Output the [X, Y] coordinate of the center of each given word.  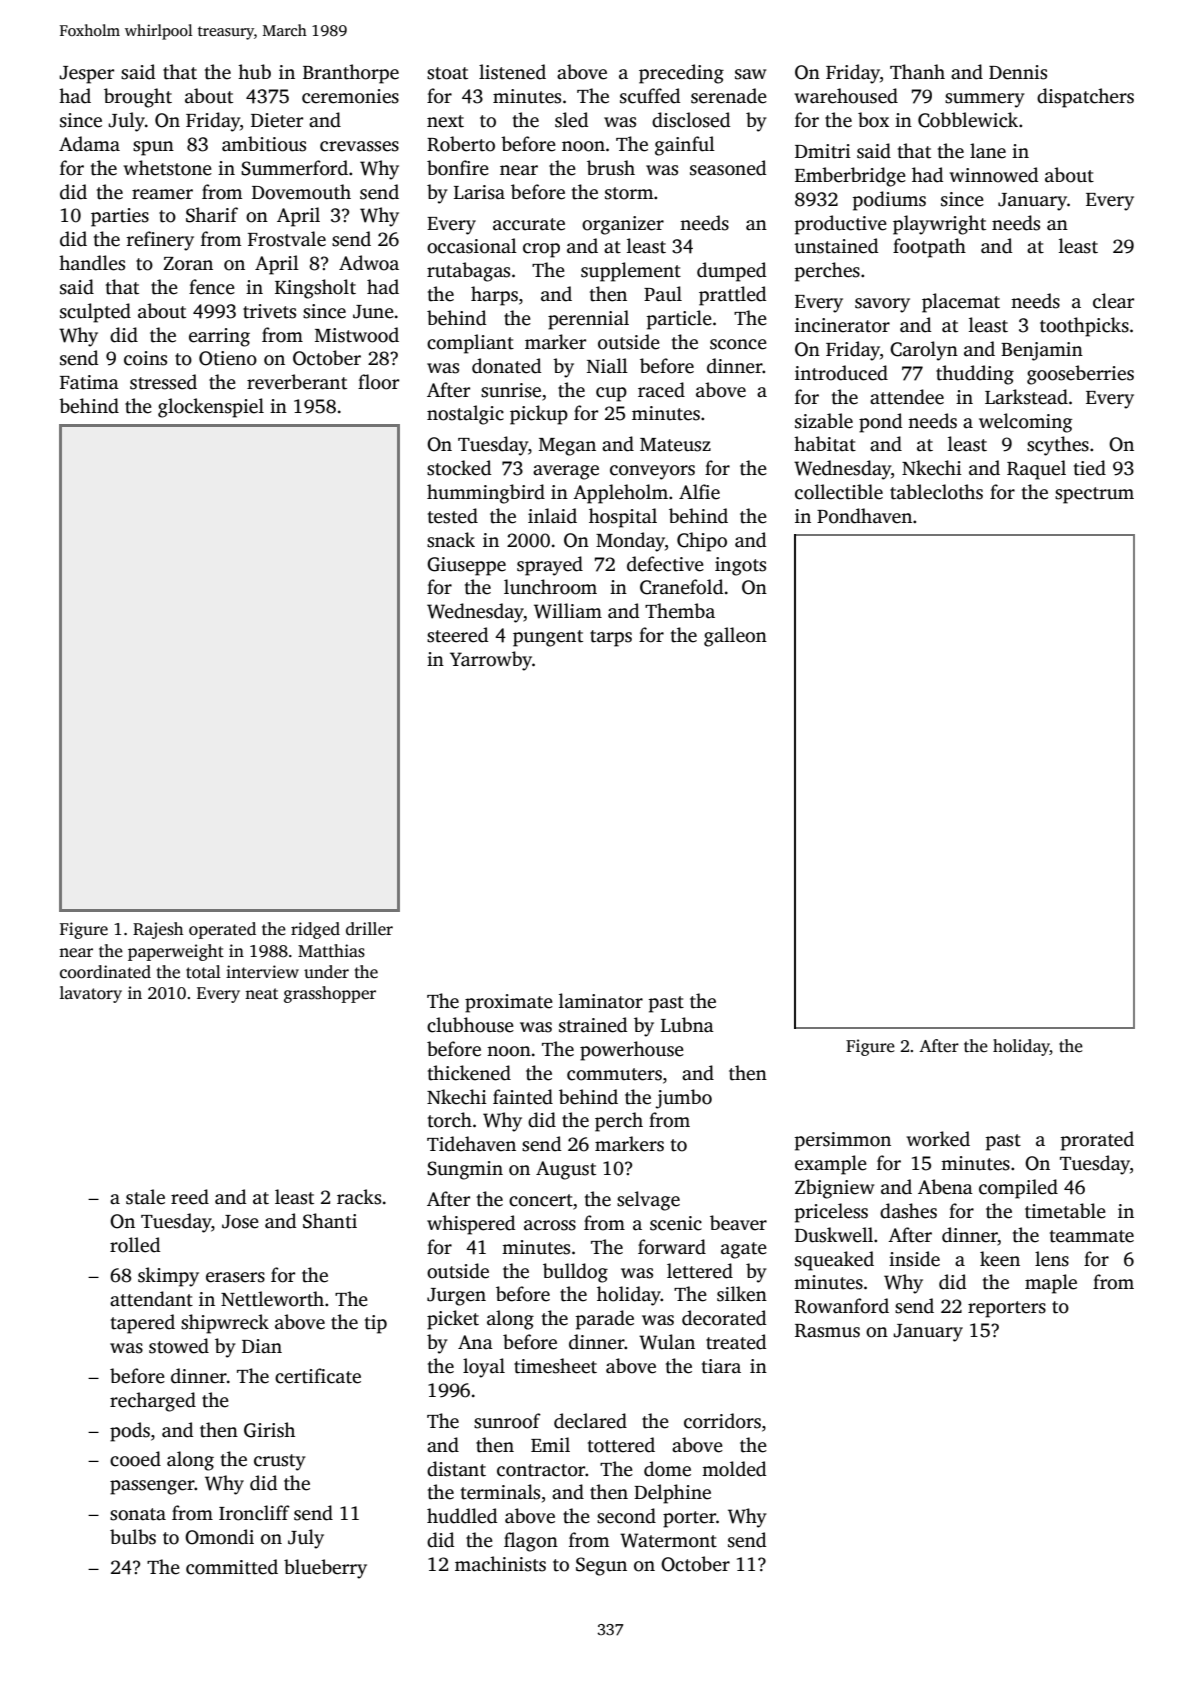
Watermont [668, 1540]
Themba [680, 611]
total [203, 972]
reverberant [297, 382]
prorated [1097, 1141]
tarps [611, 638]
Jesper [86, 75]
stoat [447, 73]
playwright [939, 225]
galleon [735, 637]
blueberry [325, 1569]
